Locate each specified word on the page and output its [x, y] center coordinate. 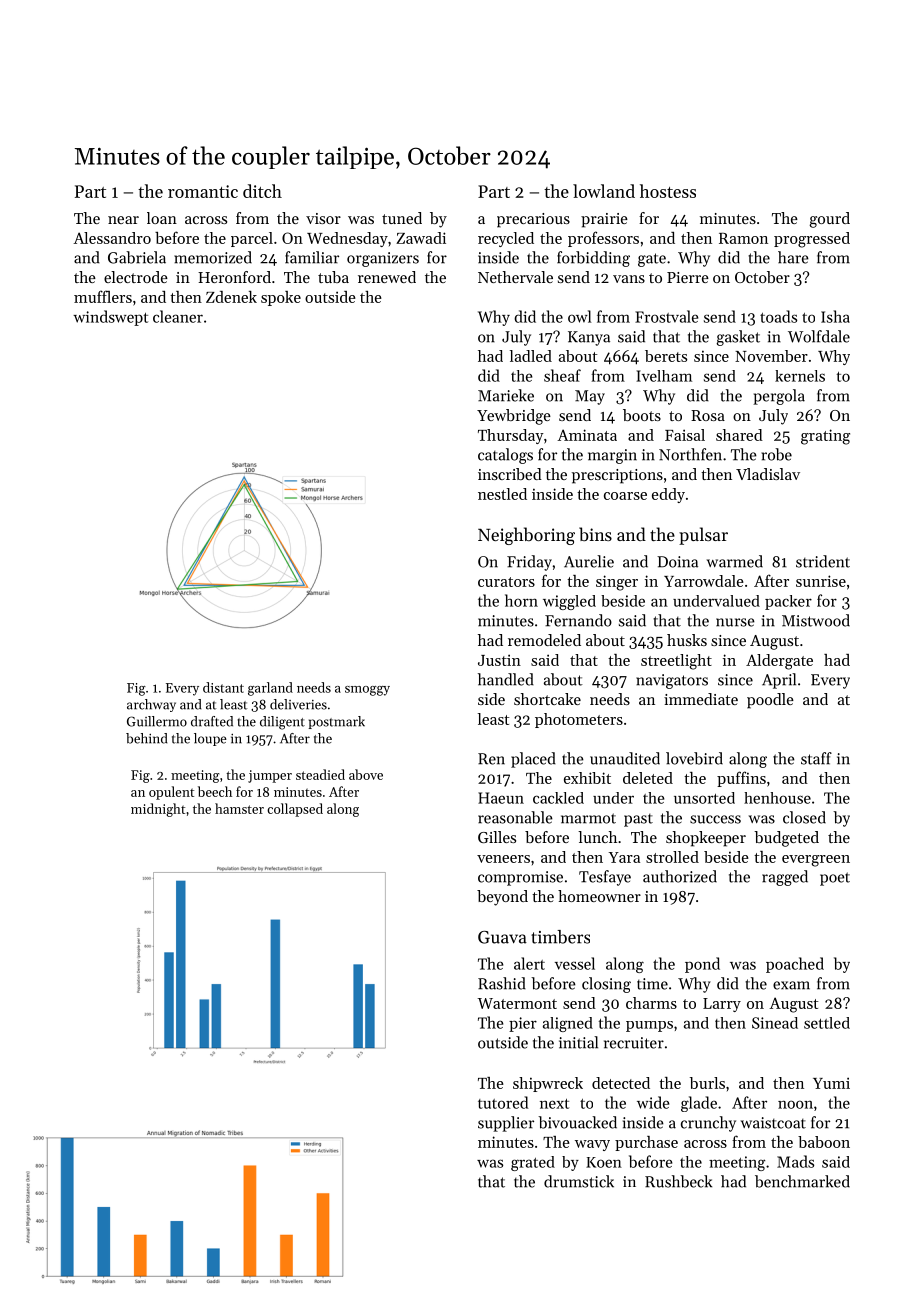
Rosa [708, 415]
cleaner [178, 316]
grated [533, 1163]
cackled [558, 798]
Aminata [587, 435]
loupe [210, 739]
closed [804, 817]
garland [270, 689]
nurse [735, 622]
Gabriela [137, 257]
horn [521, 600]
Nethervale [515, 277]
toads [778, 316]
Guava [502, 937]
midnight [158, 810]
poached [795, 965]
